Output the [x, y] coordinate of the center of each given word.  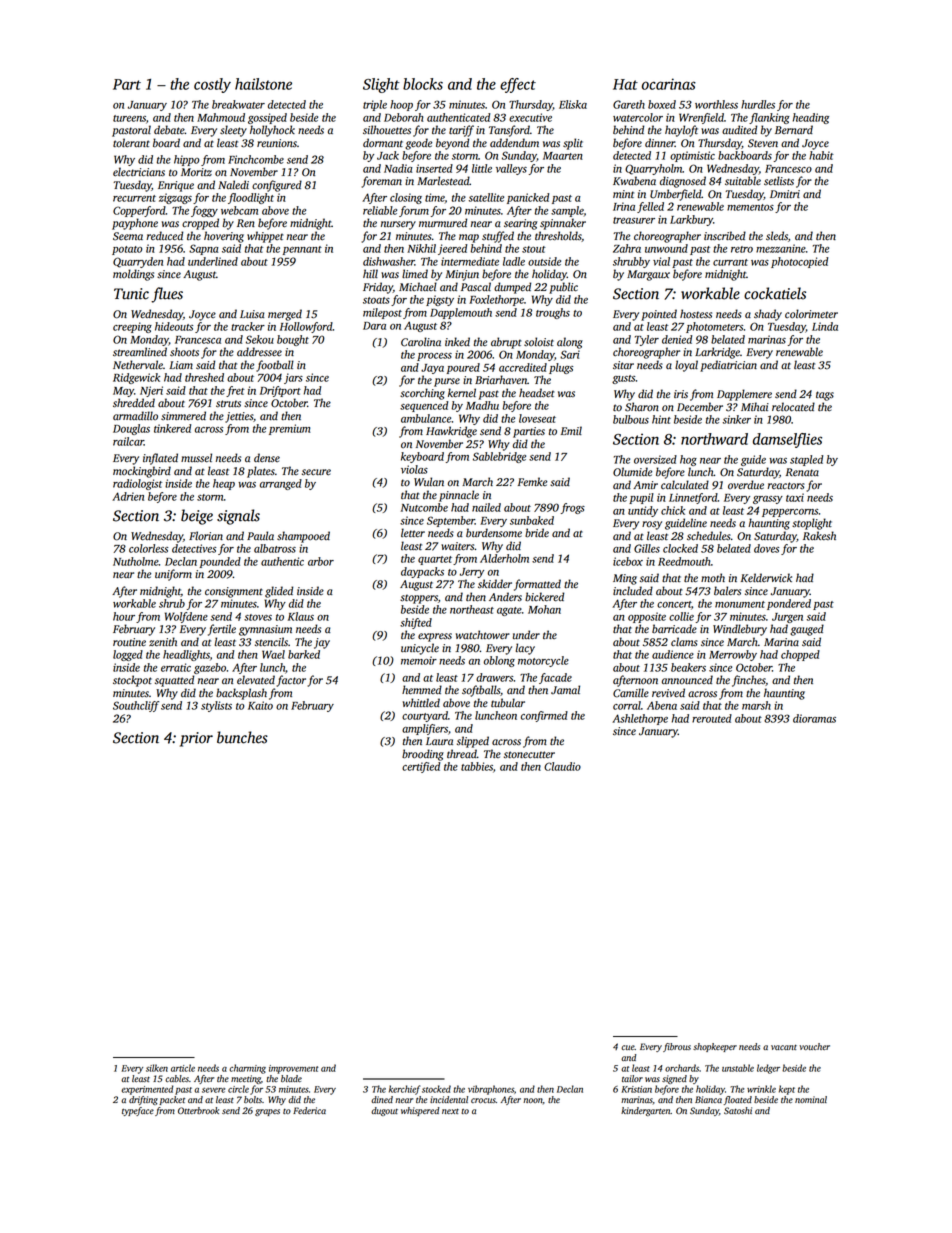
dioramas [814, 718]
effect [518, 85]
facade [555, 678]
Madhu [482, 405]
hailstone [263, 84]
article [183, 1068]
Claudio [562, 766]
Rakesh [819, 535]
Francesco [788, 169]
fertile [222, 630]
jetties [239, 417]
